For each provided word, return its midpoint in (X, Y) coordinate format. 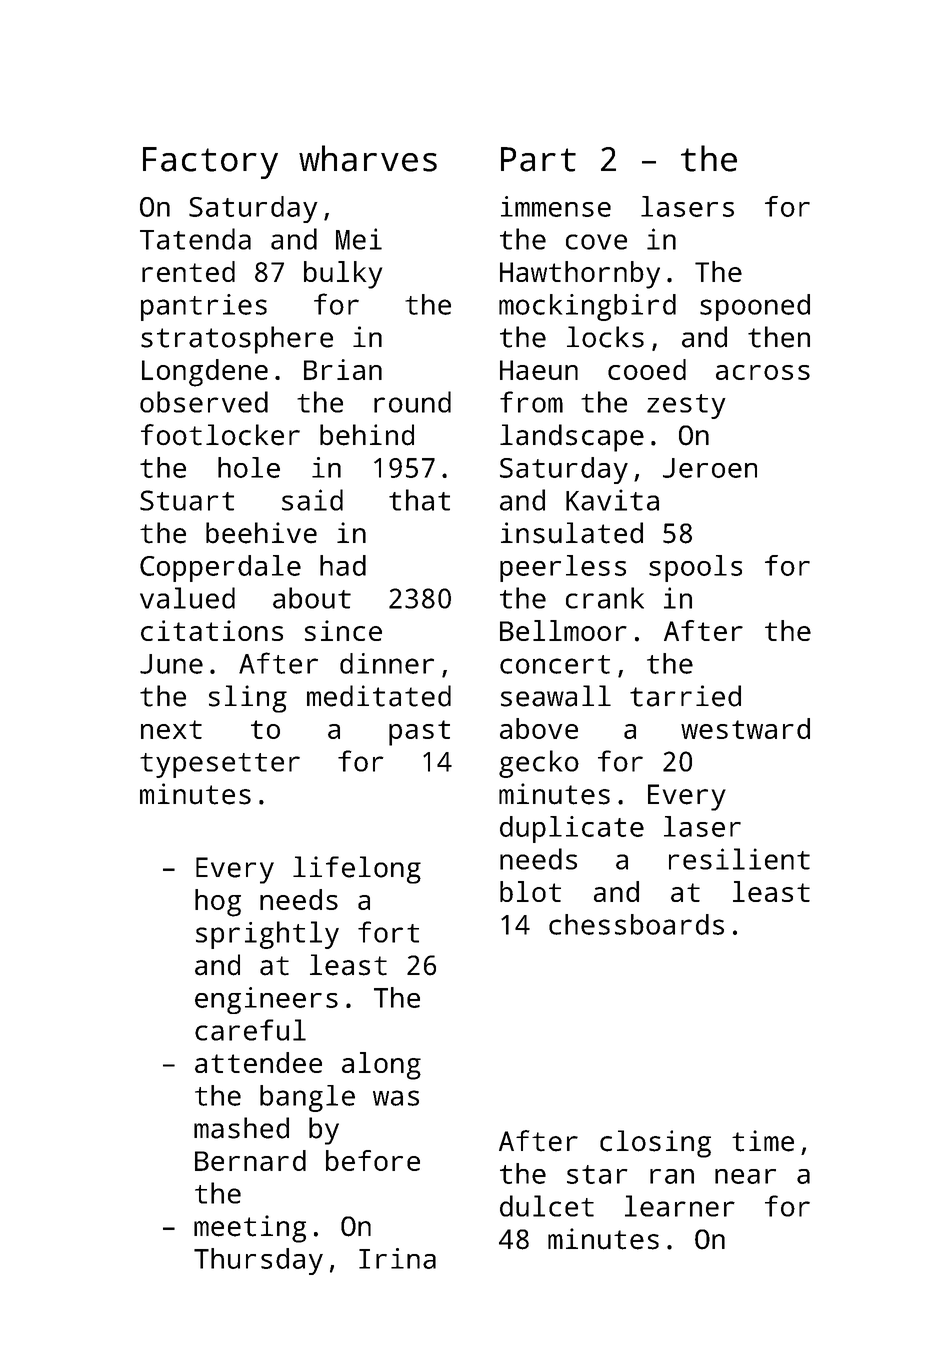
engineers (266, 1000)
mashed (241, 1128)
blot (530, 891)
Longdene (205, 373)
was (396, 1098)
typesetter (220, 765)
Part (538, 159)
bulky (343, 275)
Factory (210, 163)
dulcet (547, 1206)
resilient (739, 859)
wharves (368, 158)
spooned (755, 307)
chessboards (636, 924)
